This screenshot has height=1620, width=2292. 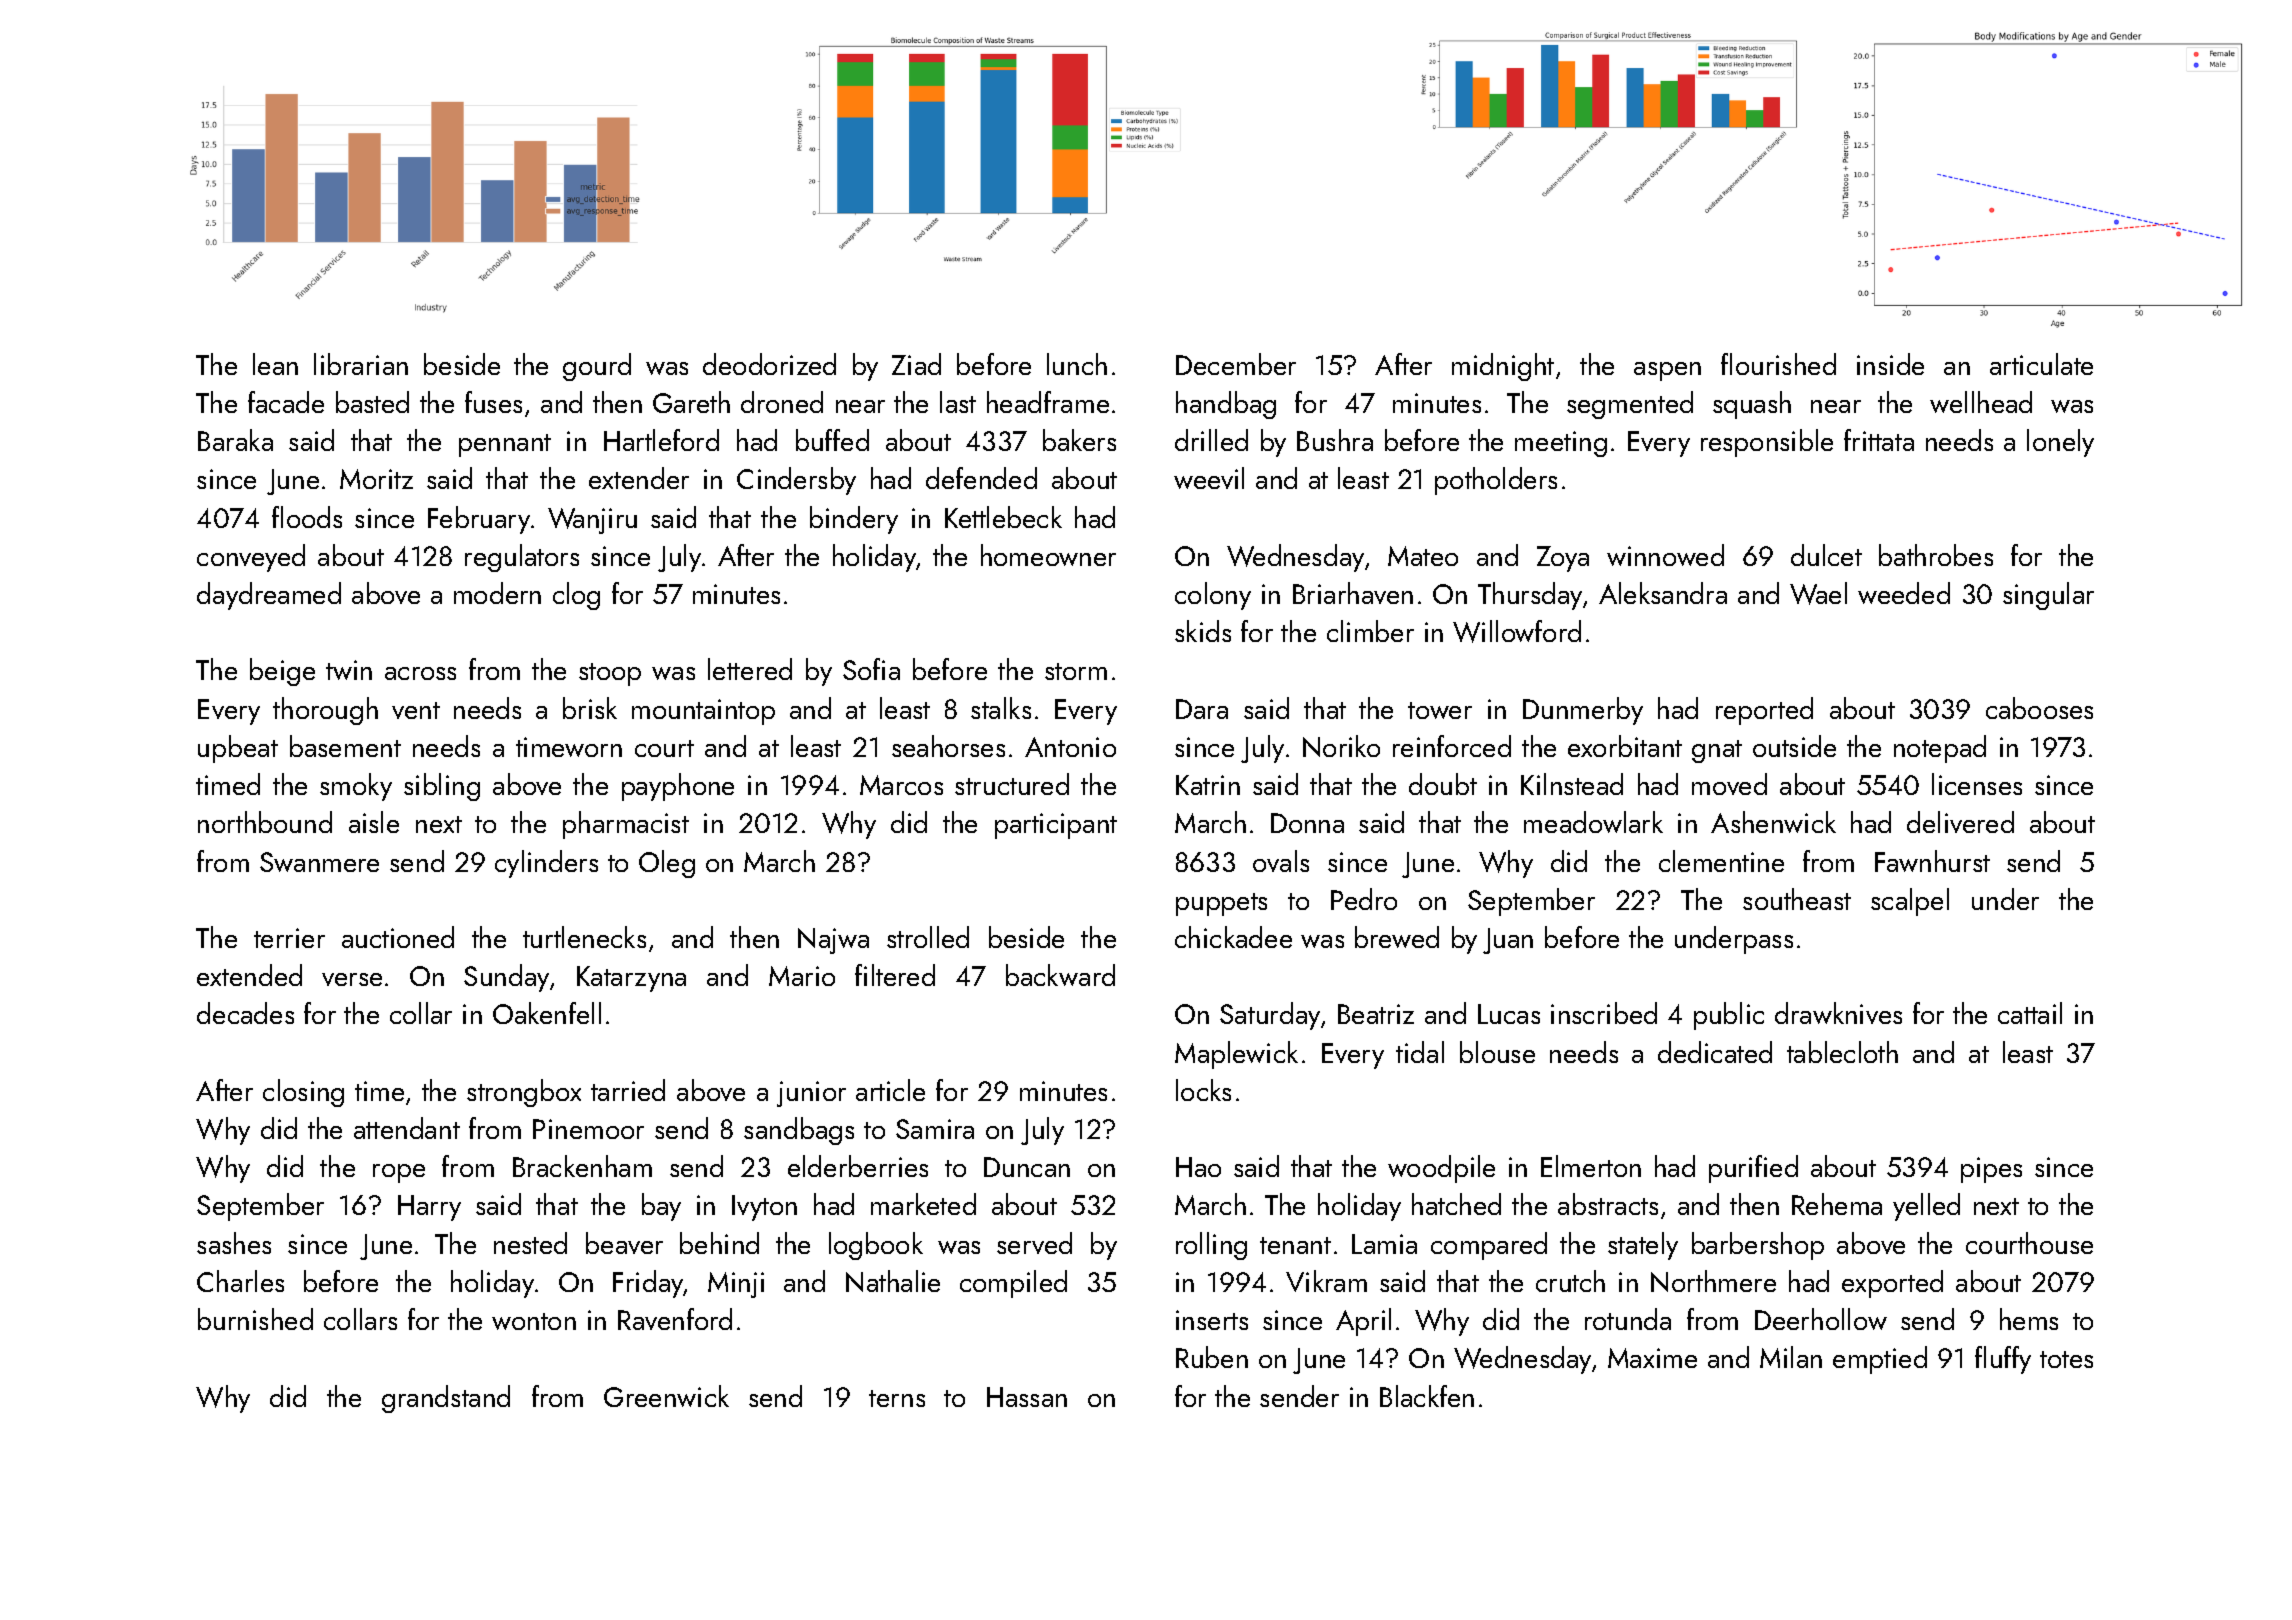 I want to click on Vikram, so click(x=1326, y=1281).
